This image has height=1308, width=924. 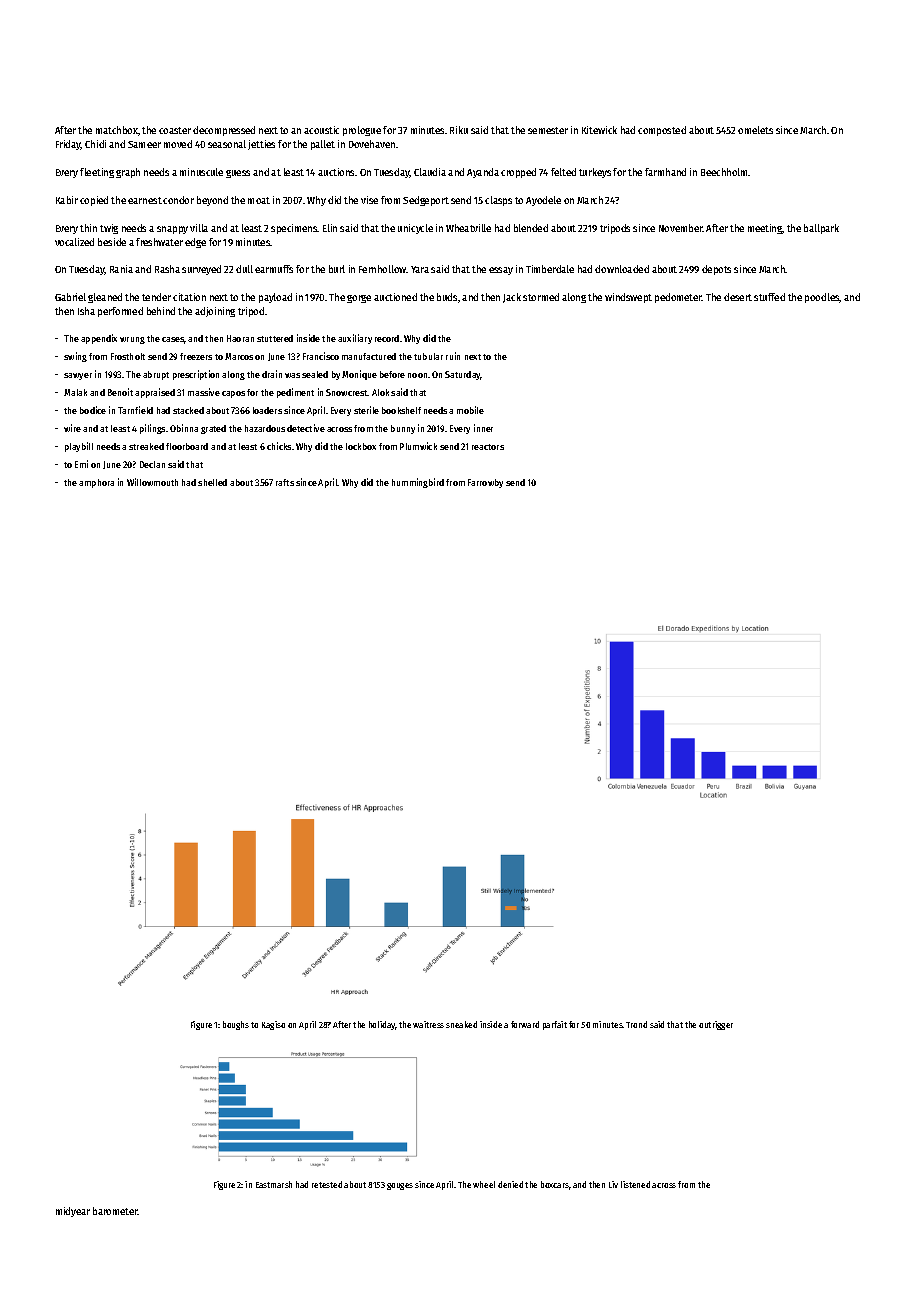 What do you see at coordinates (273, 1025) in the image?
I see `Kagiso` at bounding box center [273, 1025].
